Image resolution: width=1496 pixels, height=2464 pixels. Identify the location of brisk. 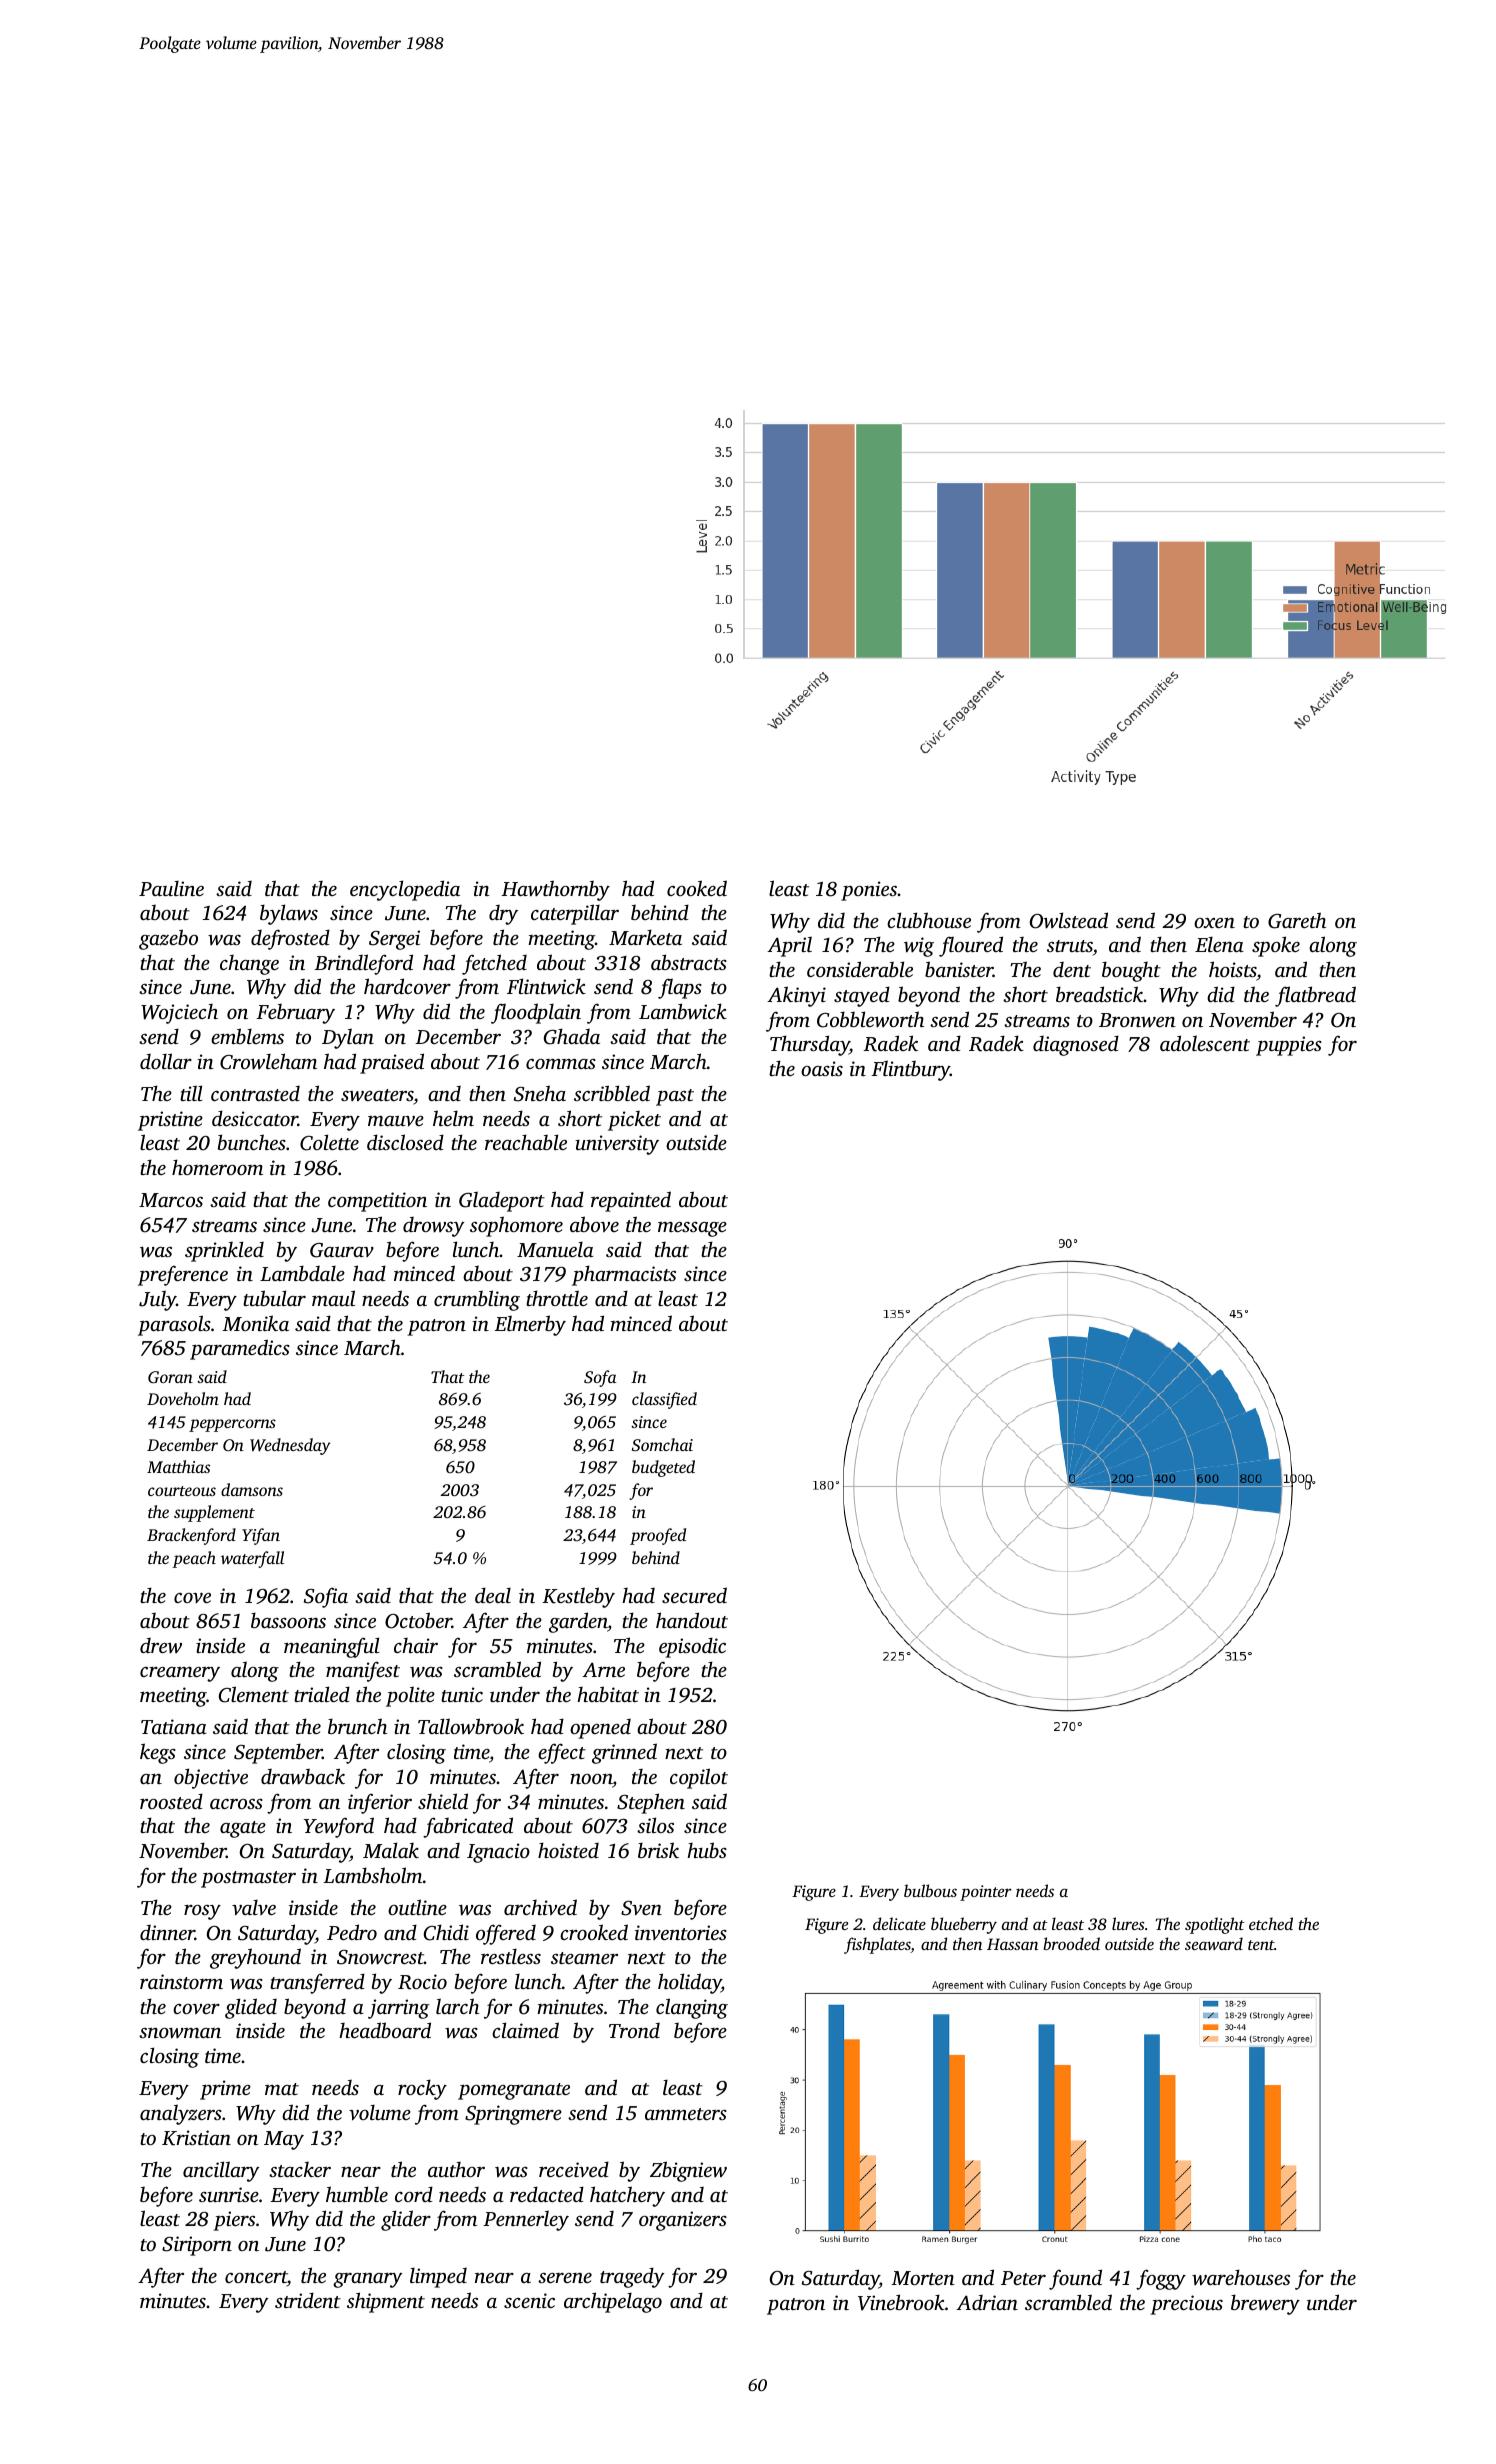
(658, 1850).
